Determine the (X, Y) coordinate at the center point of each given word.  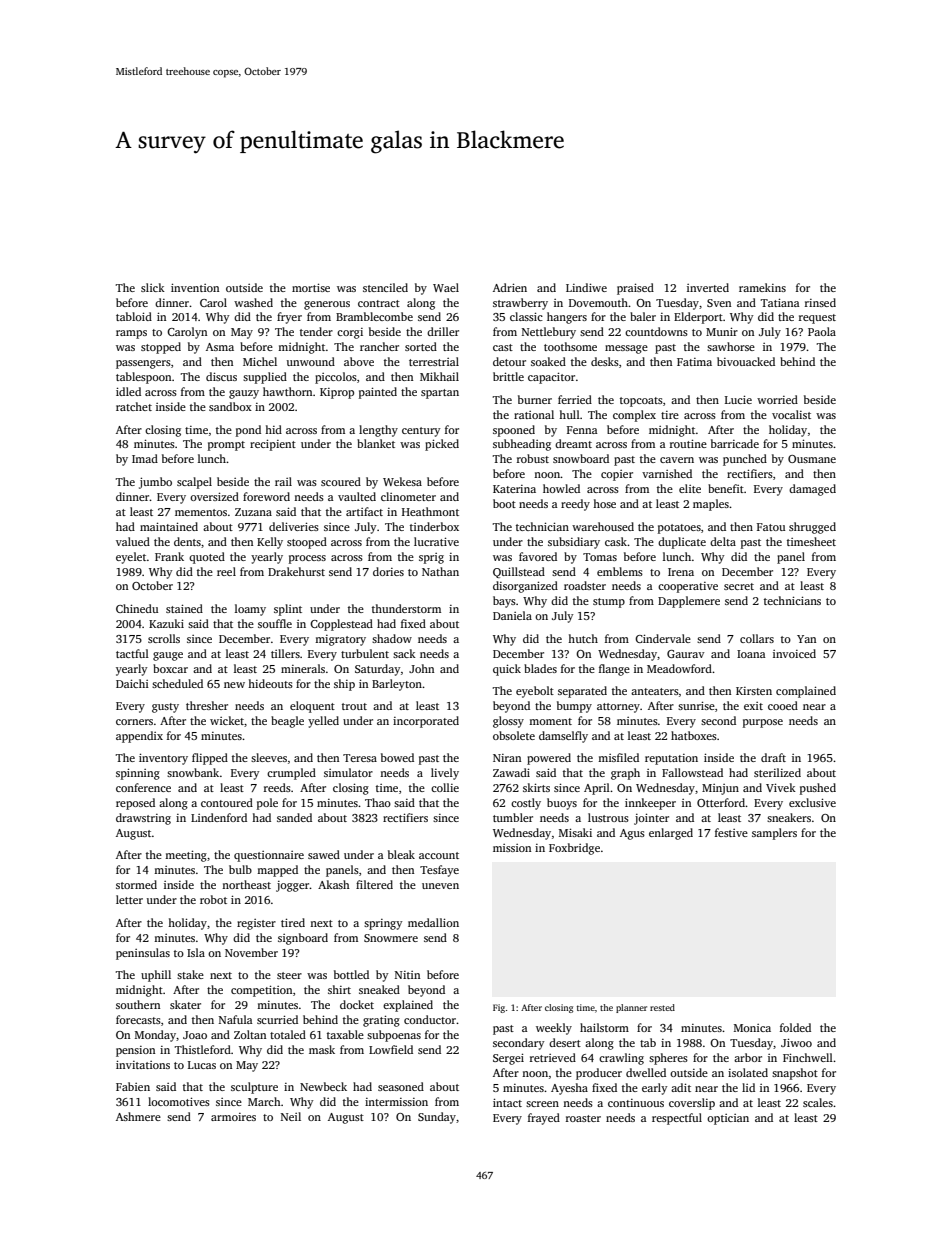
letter (129, 899)
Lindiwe (586, 287)
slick (153, 287)
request (817, 319)
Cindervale (663, 638)
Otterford (721, 802)
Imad (145, 458)
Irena (681, 572)
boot (504, 503)
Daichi (132, 683)
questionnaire (269, 856)
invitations (143, 1064)
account (439, 855)
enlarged (671, 834)
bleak (401, 854)
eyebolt (535, 692)
